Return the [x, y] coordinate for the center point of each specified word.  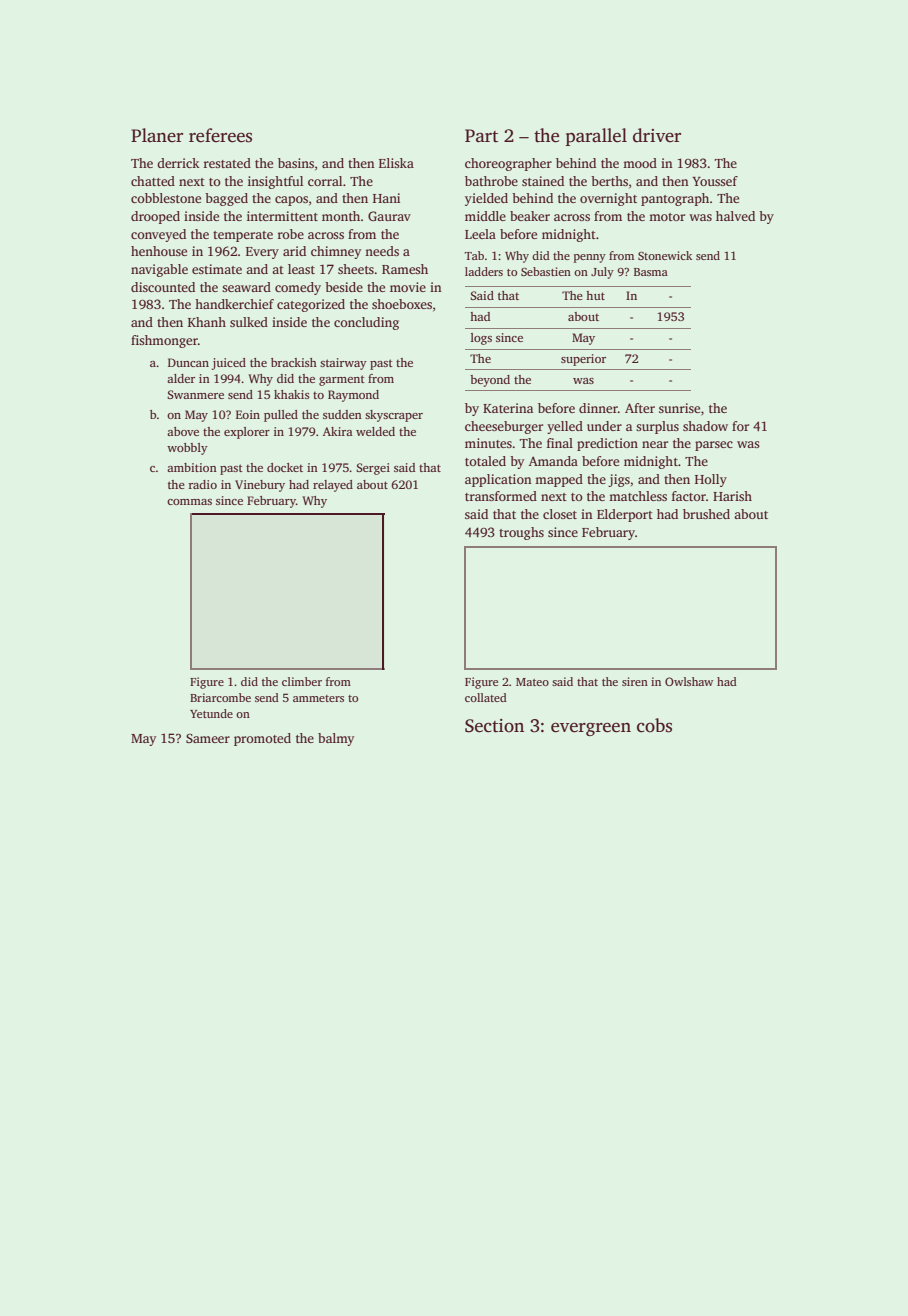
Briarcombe [220, 697]
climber [302, 681]
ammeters [318, 698]
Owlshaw [689, 681]
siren [635, 681]
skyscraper [394, 416]
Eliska [396, 163]
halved [735, 216]
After [640, 408]
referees [220, 135]
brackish [294, 362]
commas [189, 502]
